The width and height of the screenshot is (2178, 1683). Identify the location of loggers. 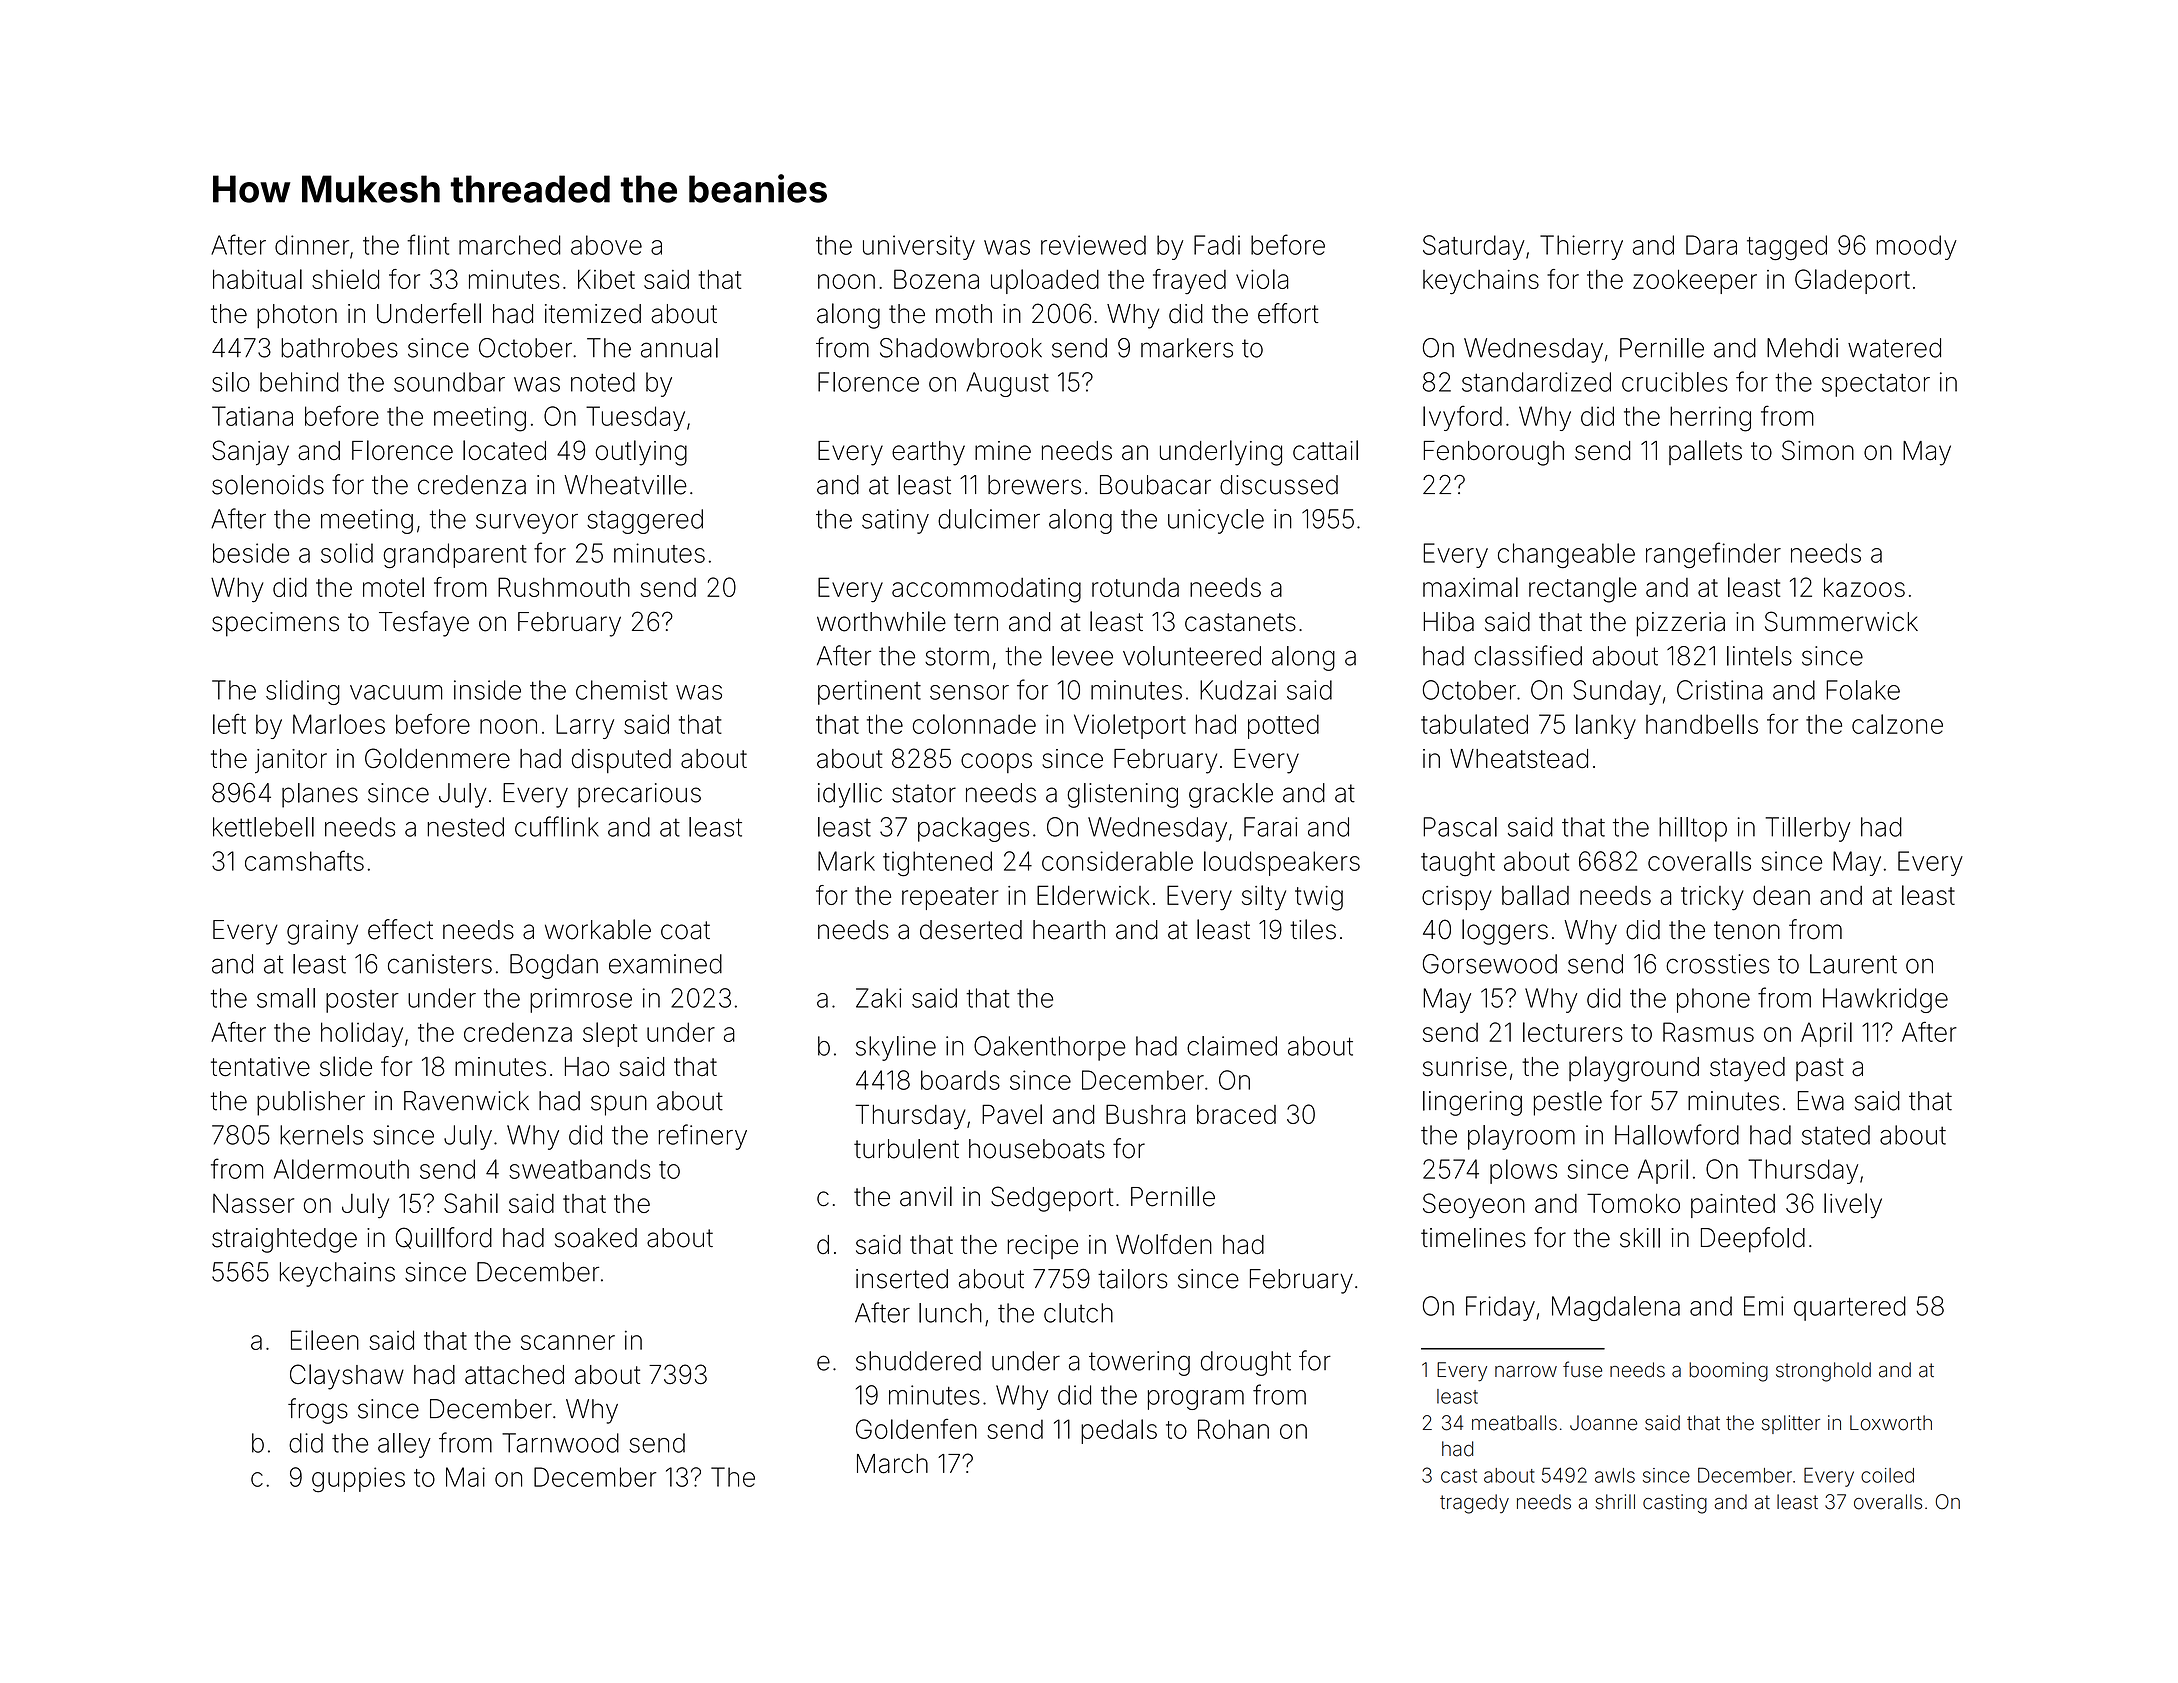
(1505, 932).
